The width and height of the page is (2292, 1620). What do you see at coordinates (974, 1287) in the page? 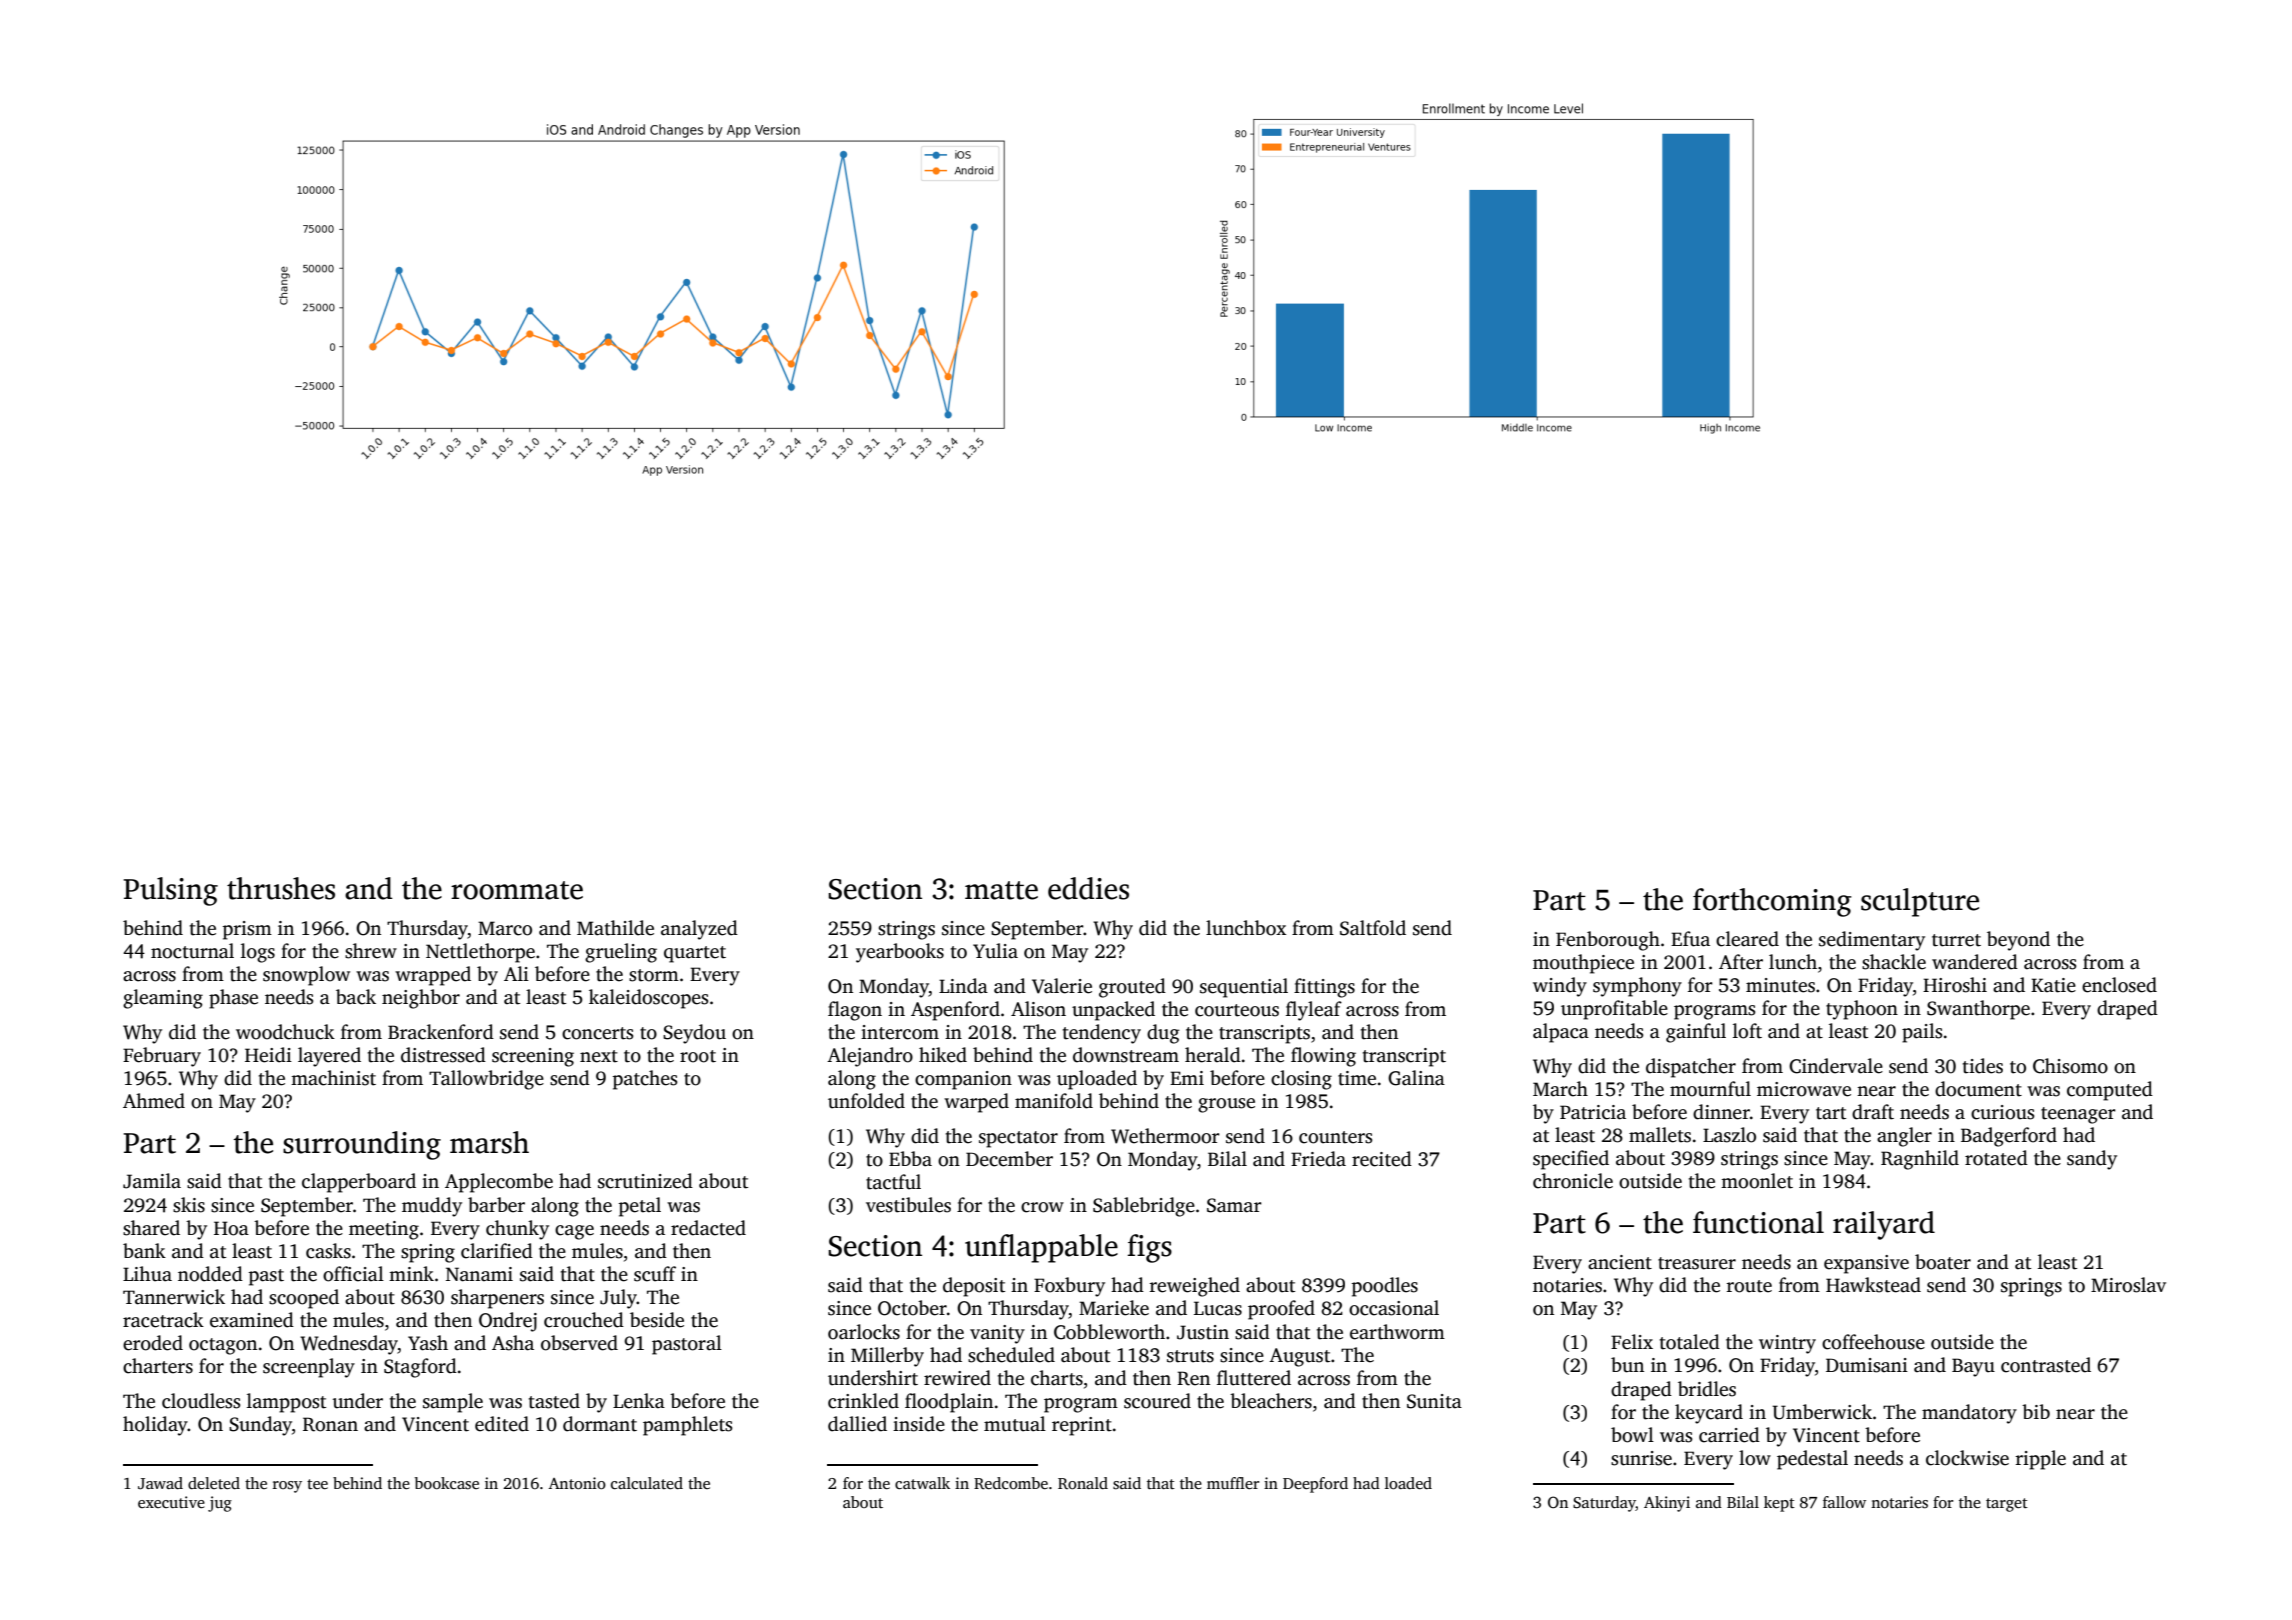
I see `deposit` at bounding box center [974, 1287].
